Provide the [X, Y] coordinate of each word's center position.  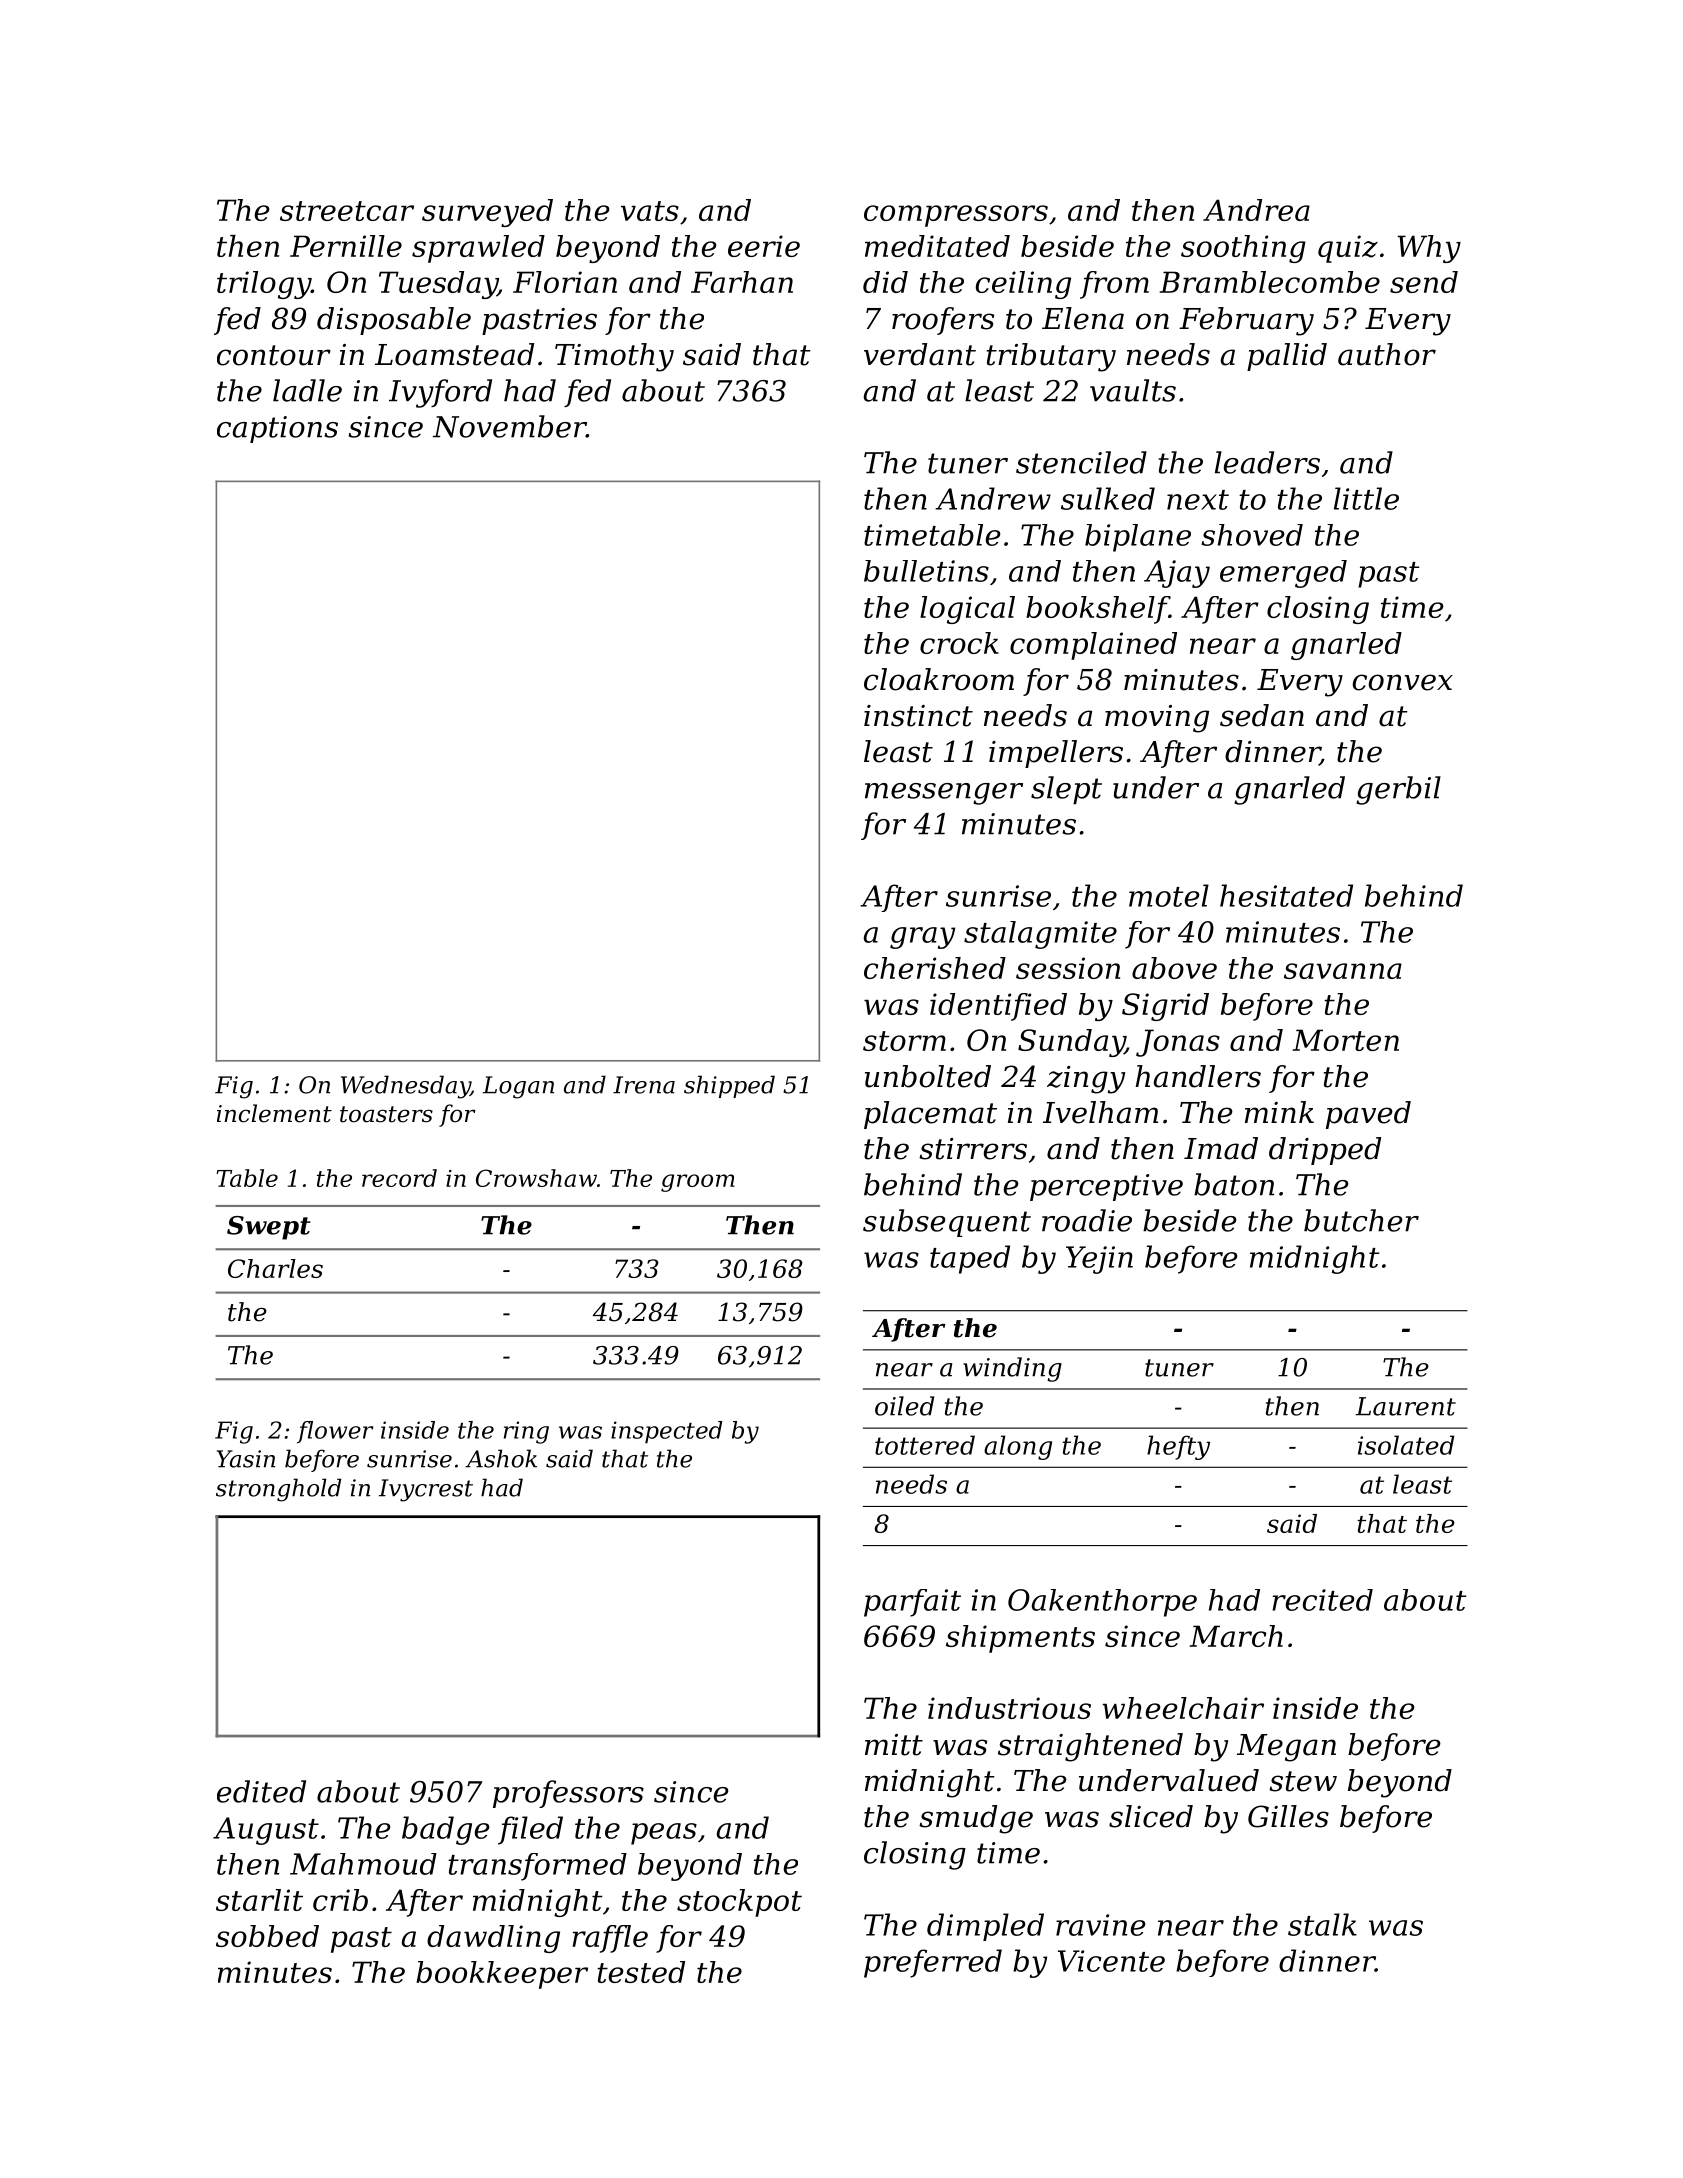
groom [698, 1183]
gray [922, 938]
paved [1368, 1115]
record [399, 1178]
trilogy [264, 285]
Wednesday [405, 1087]
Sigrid [1165, 1007]
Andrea [1256, 210]
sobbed [267, 1936]
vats [650, 211]
